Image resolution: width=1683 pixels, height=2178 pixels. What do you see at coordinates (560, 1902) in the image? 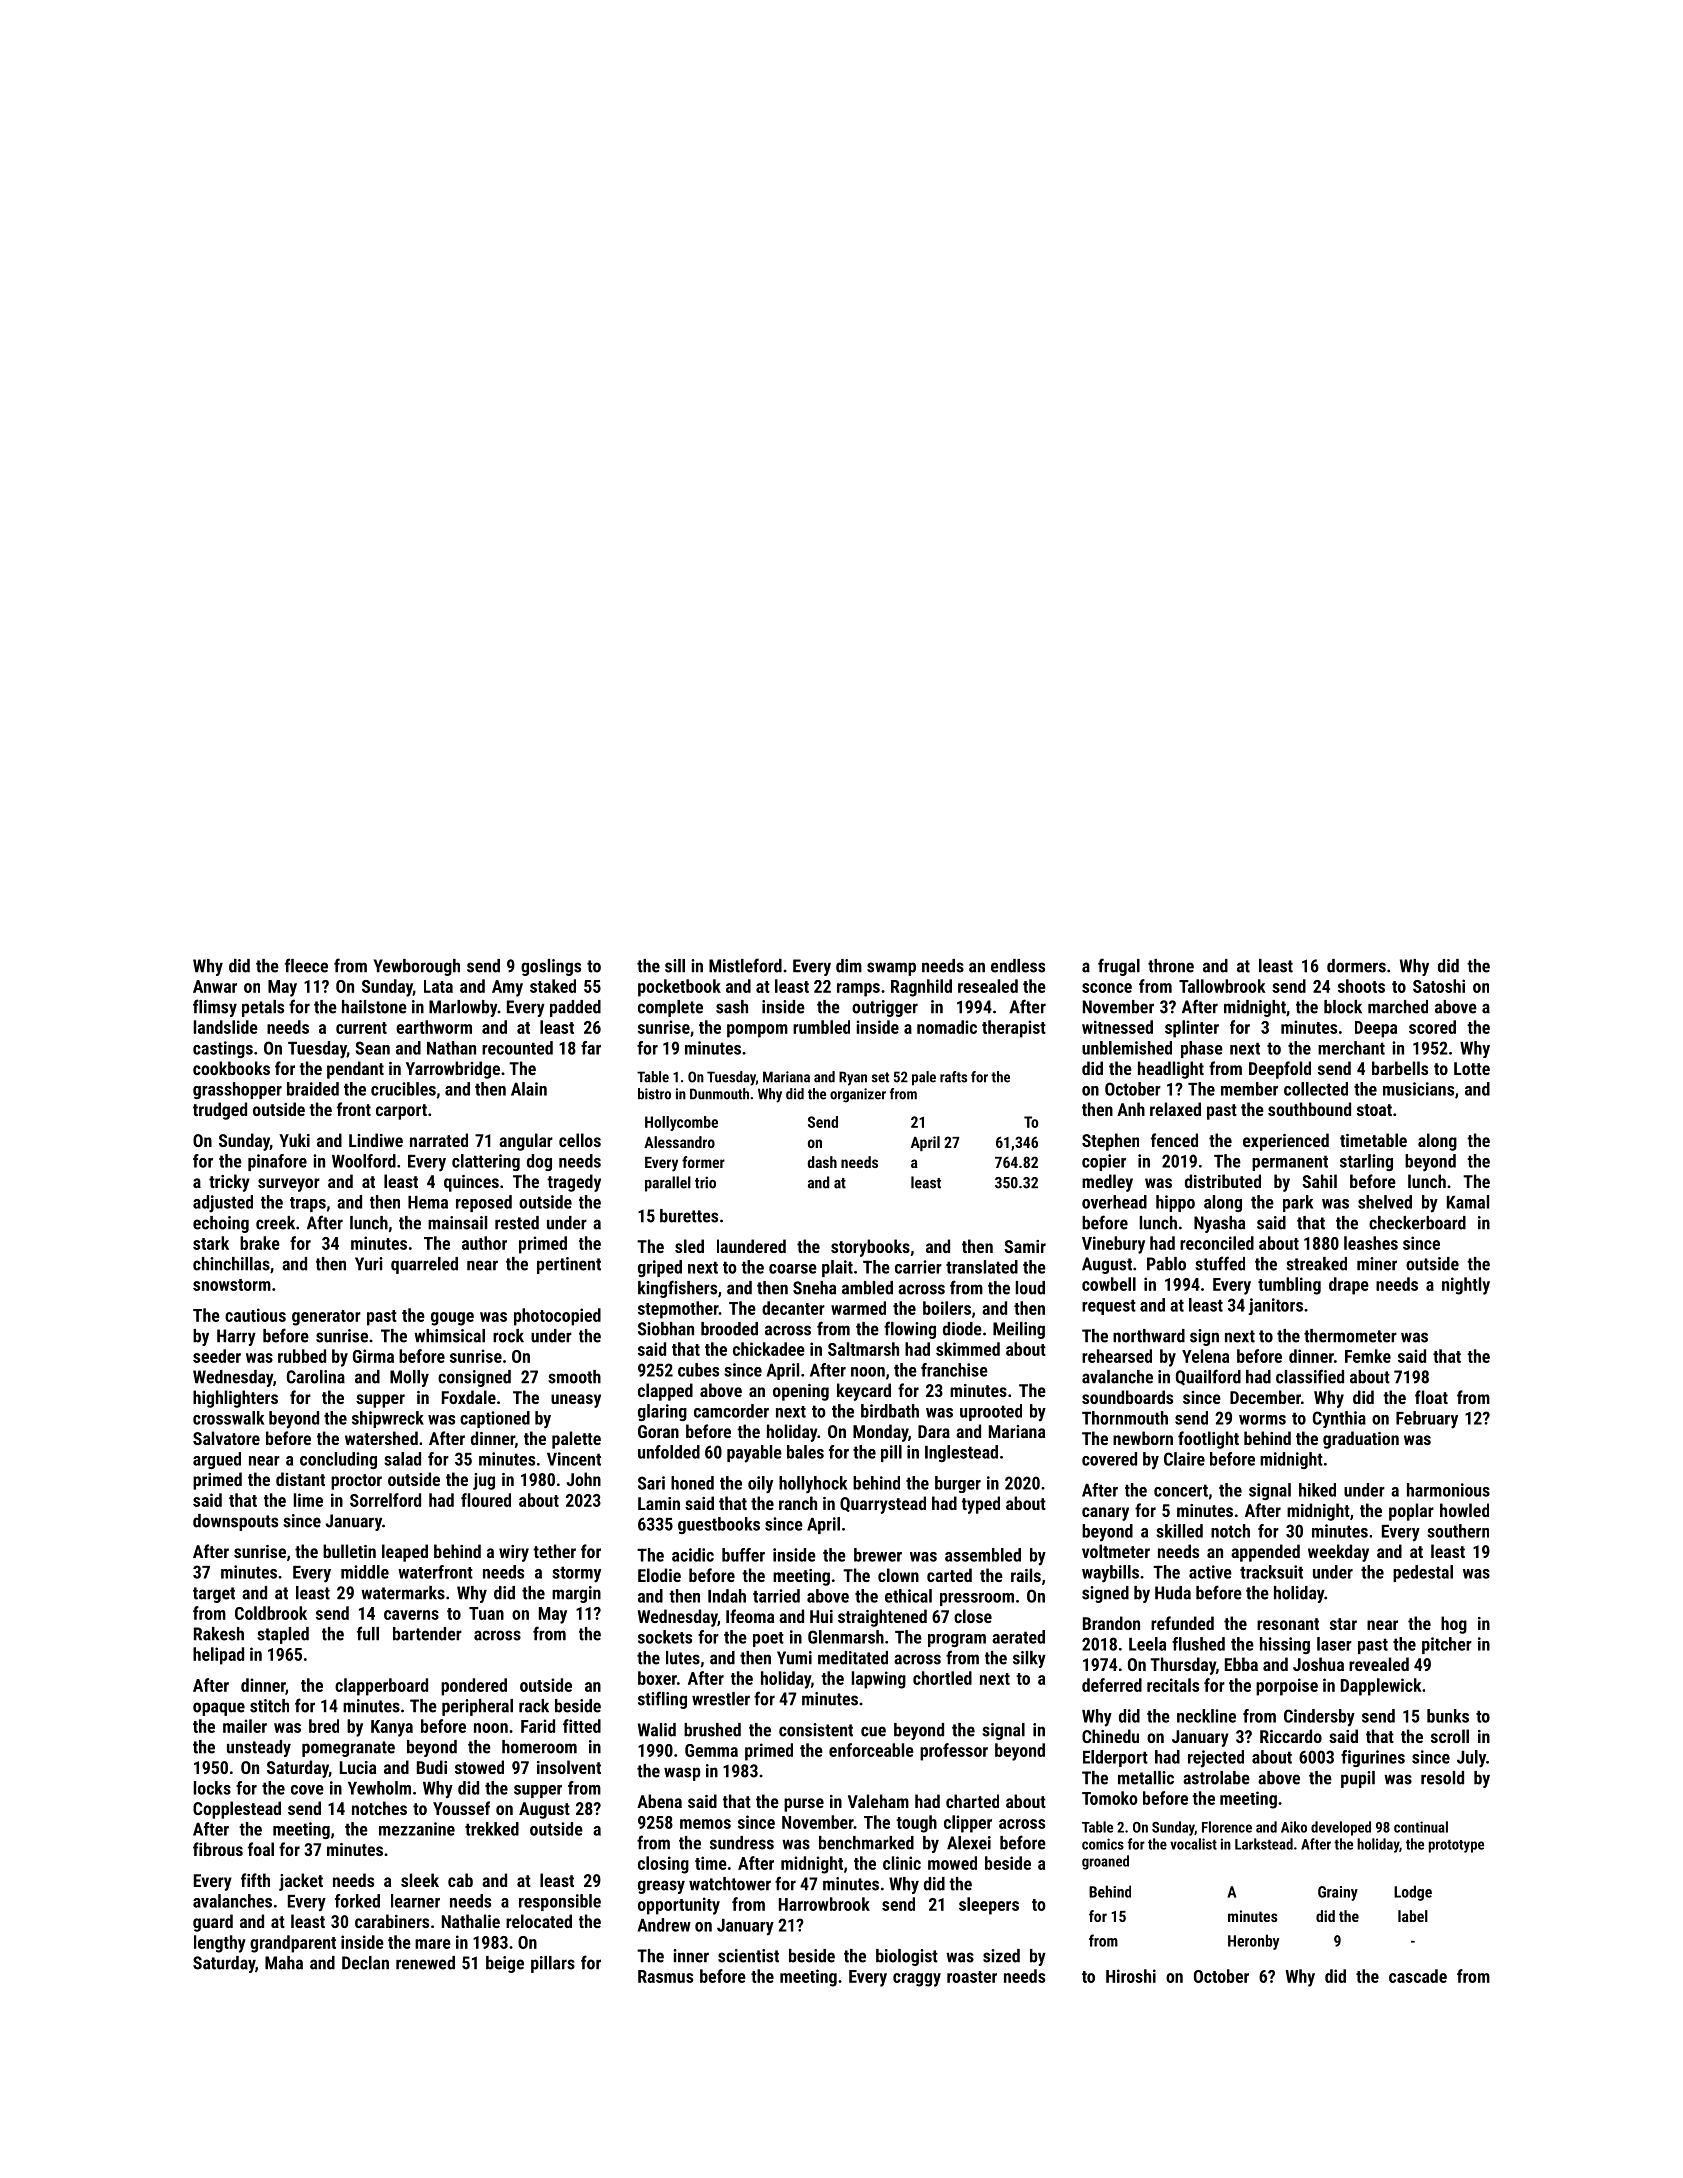
I see `responsible` at bounding box center [560, 1902].
